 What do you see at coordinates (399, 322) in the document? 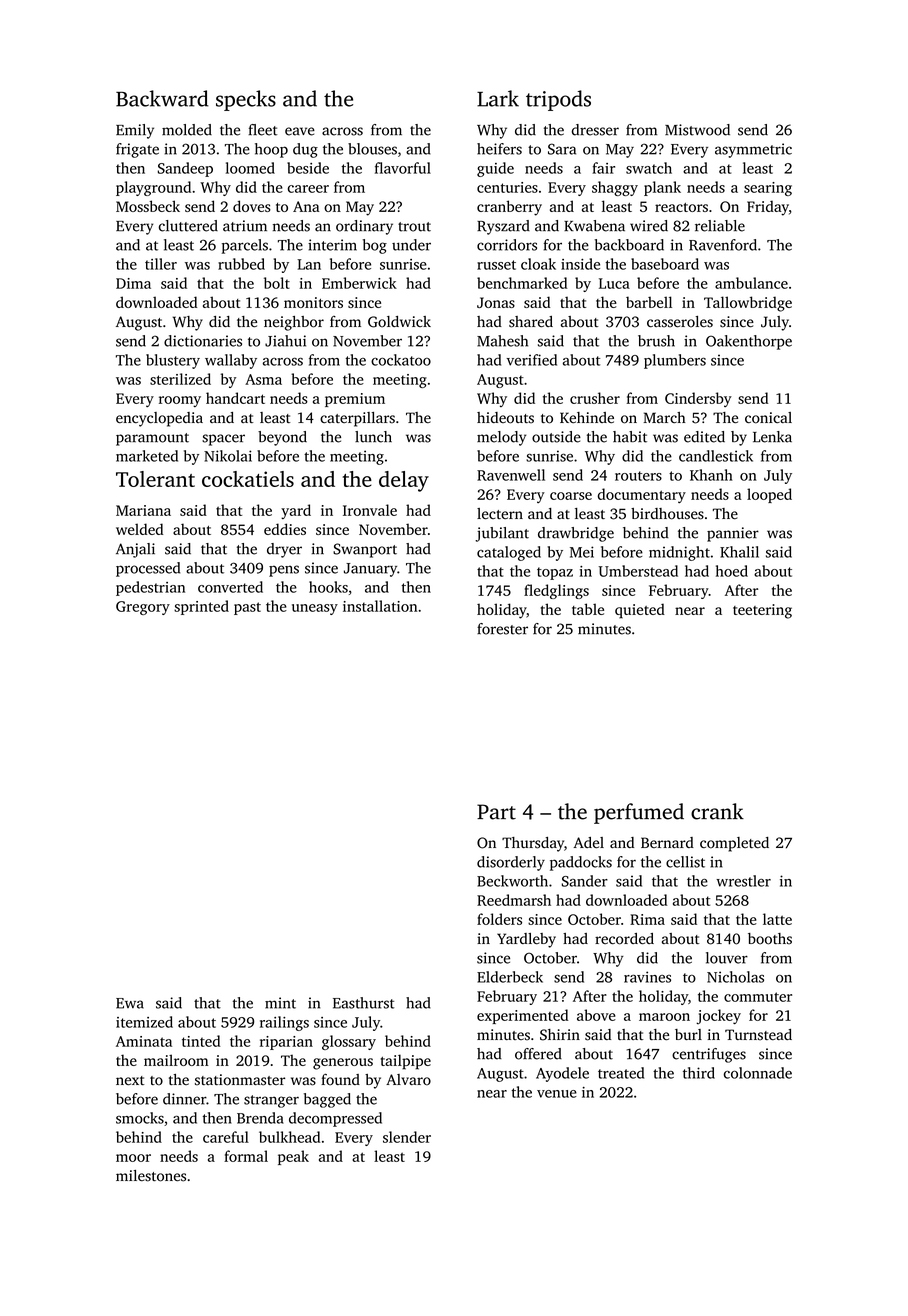
I see `Goldwick` at bounding box center [399, 322].
